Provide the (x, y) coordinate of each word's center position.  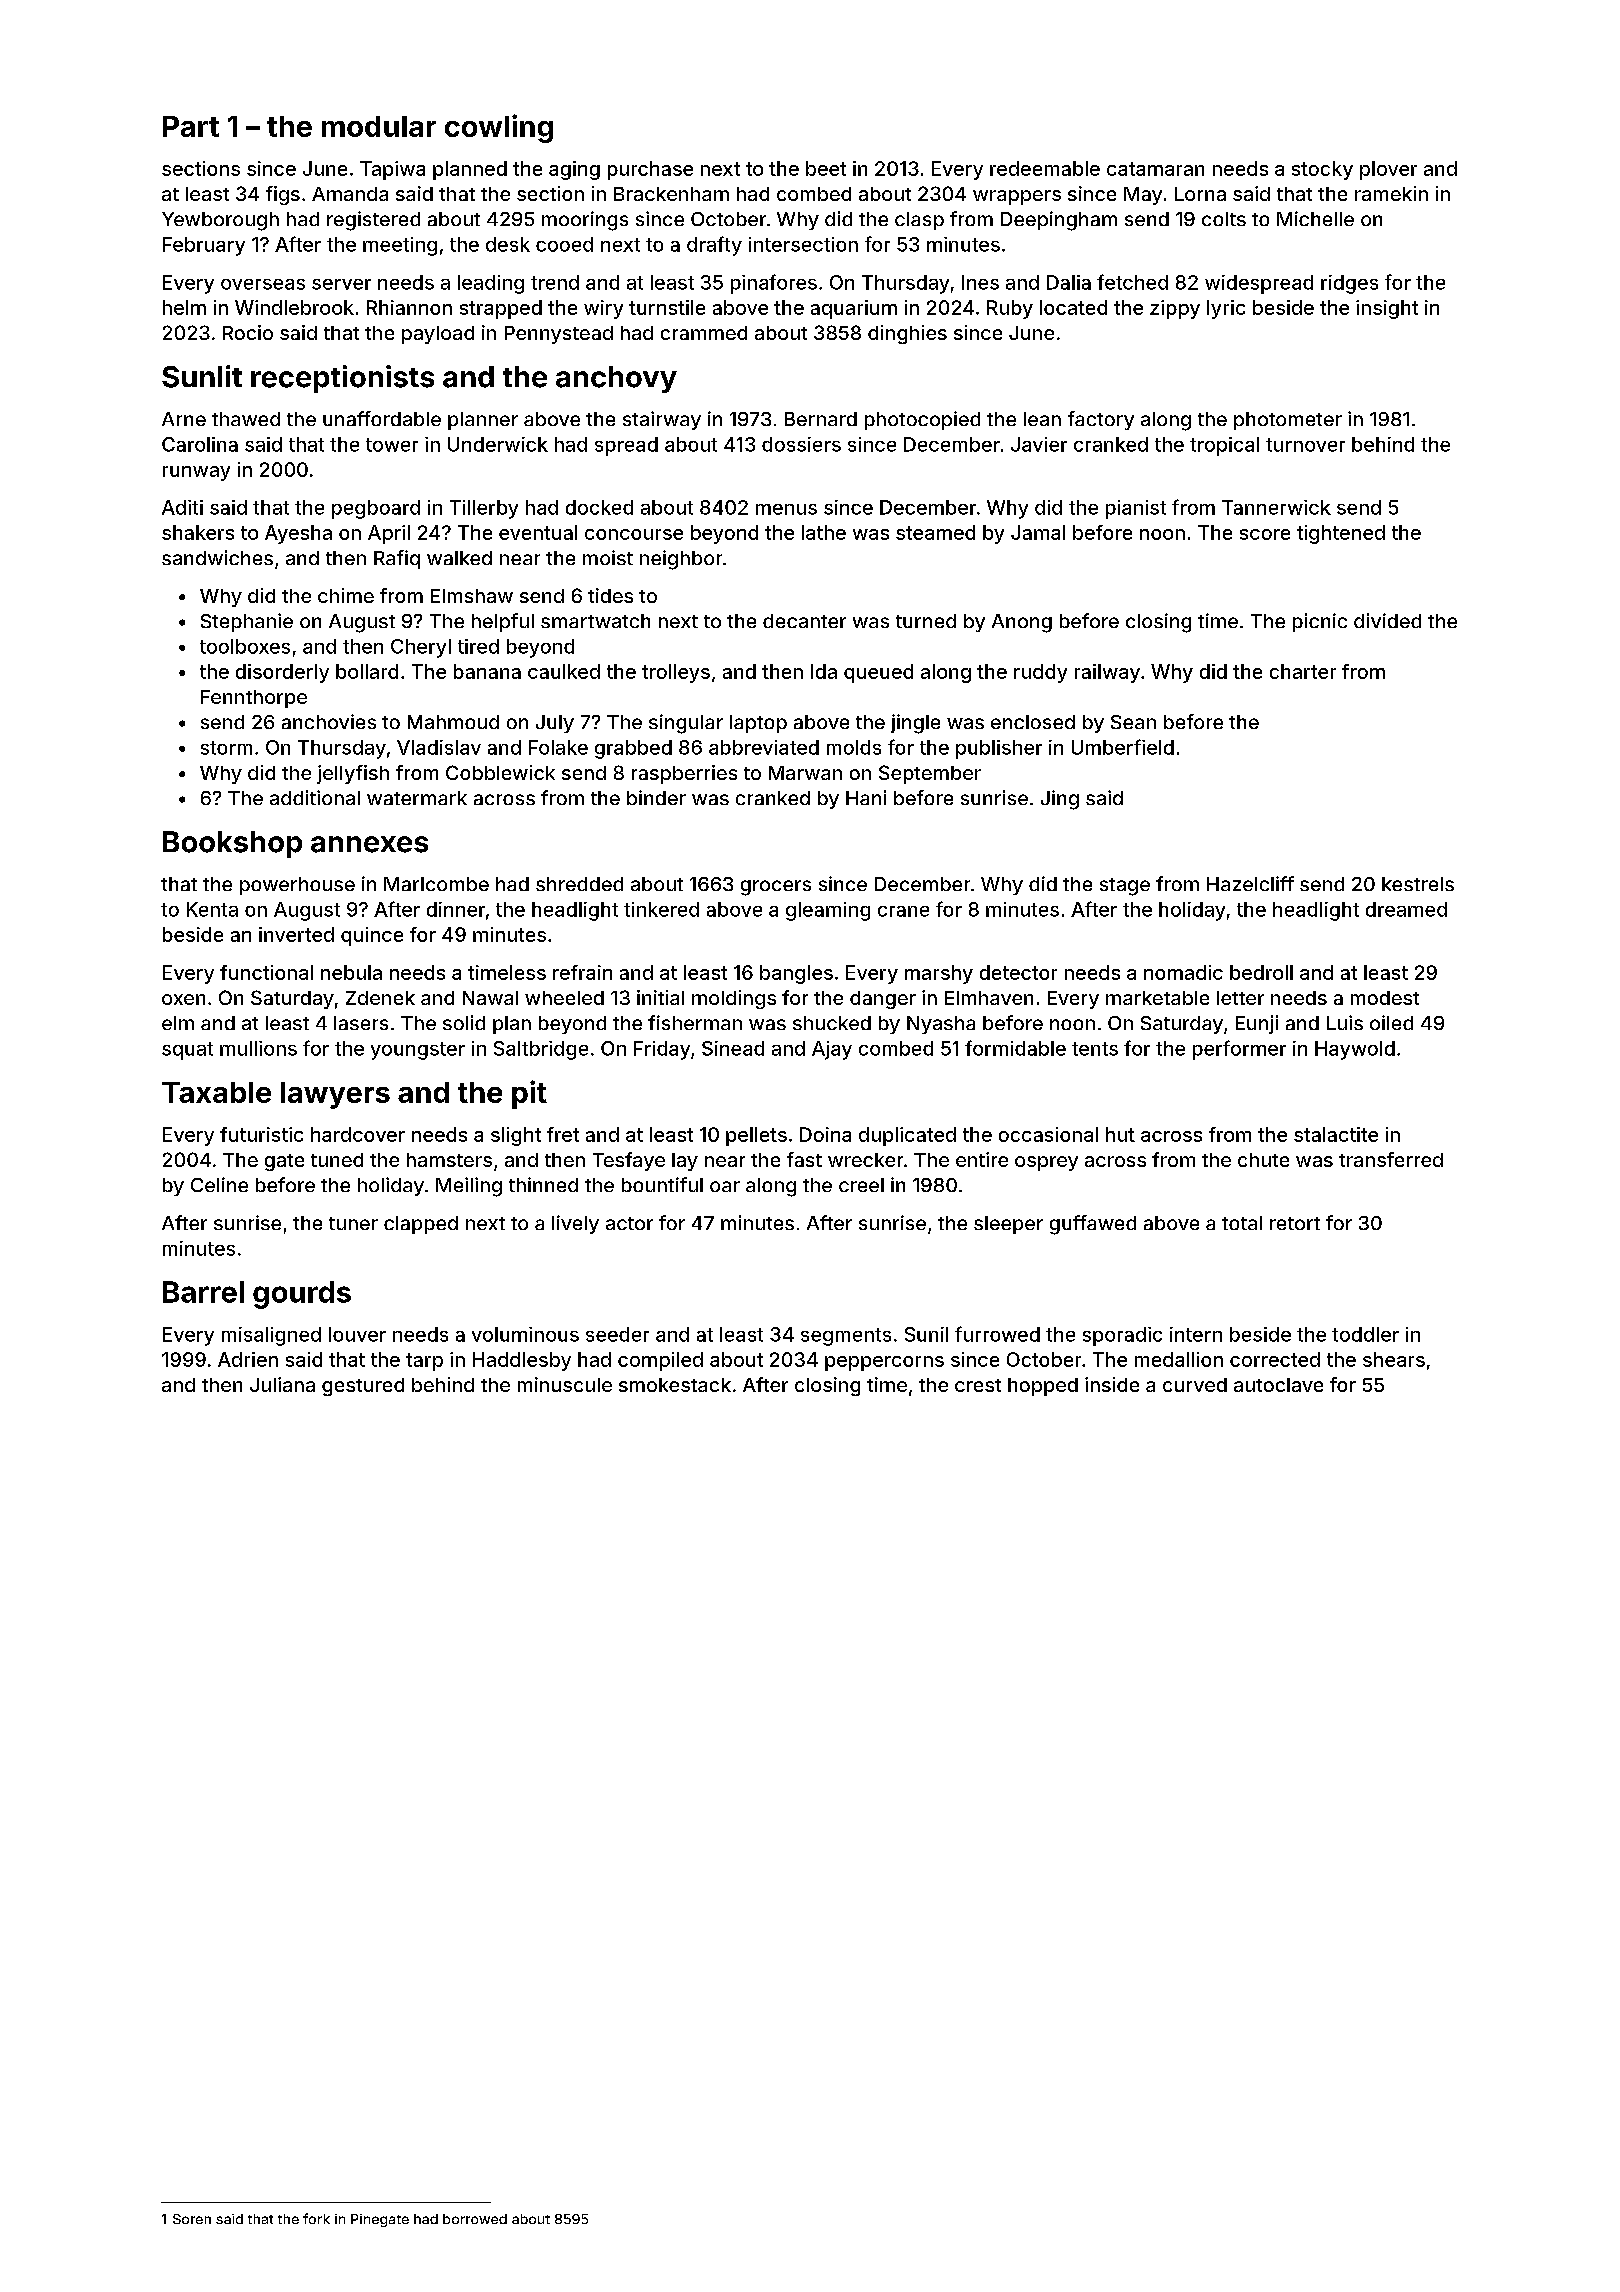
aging (574, 170)
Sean (1133, 722)
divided (1387, 620)
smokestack (675, 1385)
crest (978, 1385)
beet (826, 168)
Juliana (282, 1384)
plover (1388, 170)
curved (1195, 1385)
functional (266, 972)
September (930, 774)
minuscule (565, 1384)
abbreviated (764, 747)
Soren (192, 2219)
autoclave (1278, 1385)
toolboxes (245, 646)
